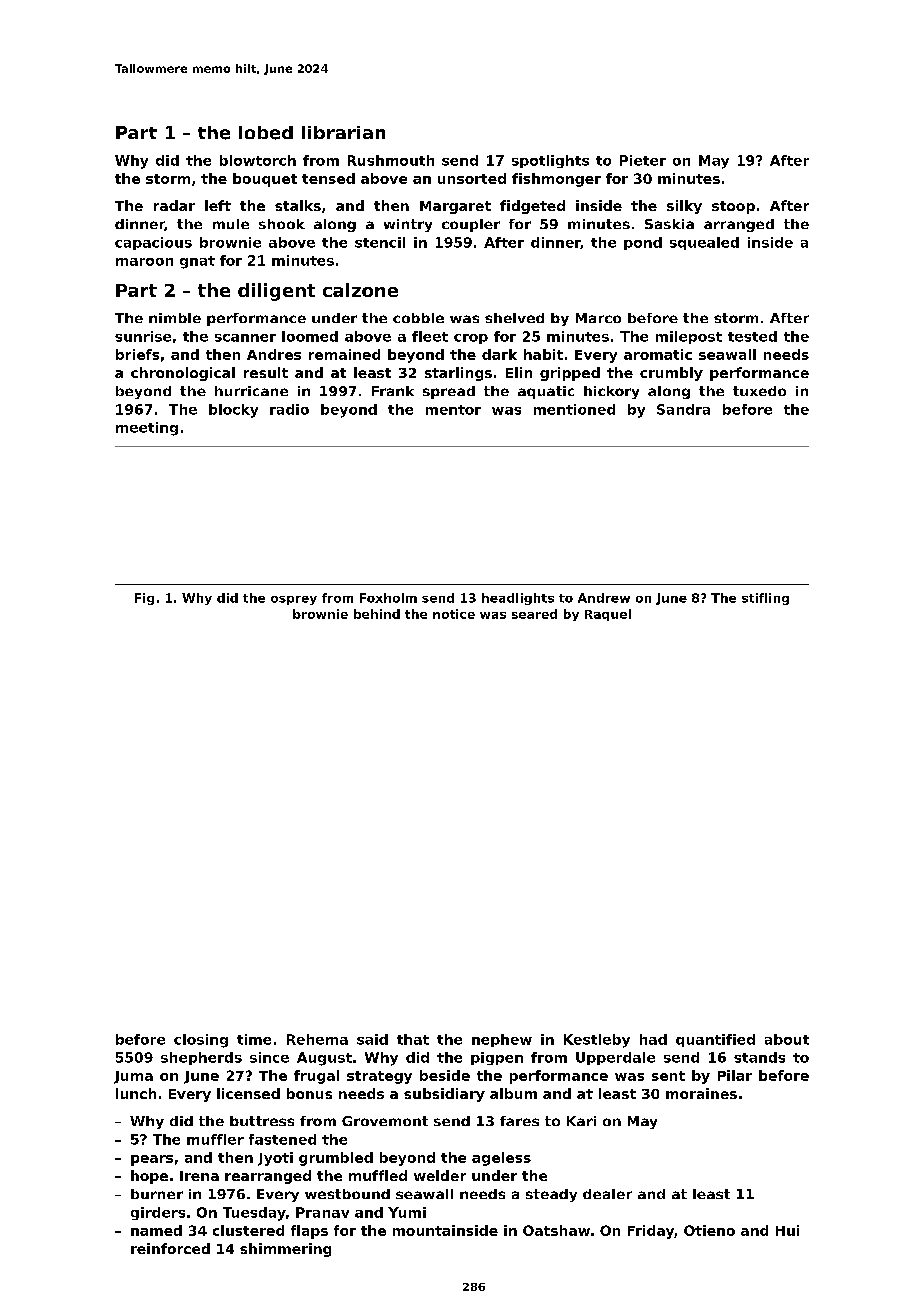 This page has height=1314, width=924. Describe the element at coordinates (454, 614) in the page. I see `notice` at that location.
